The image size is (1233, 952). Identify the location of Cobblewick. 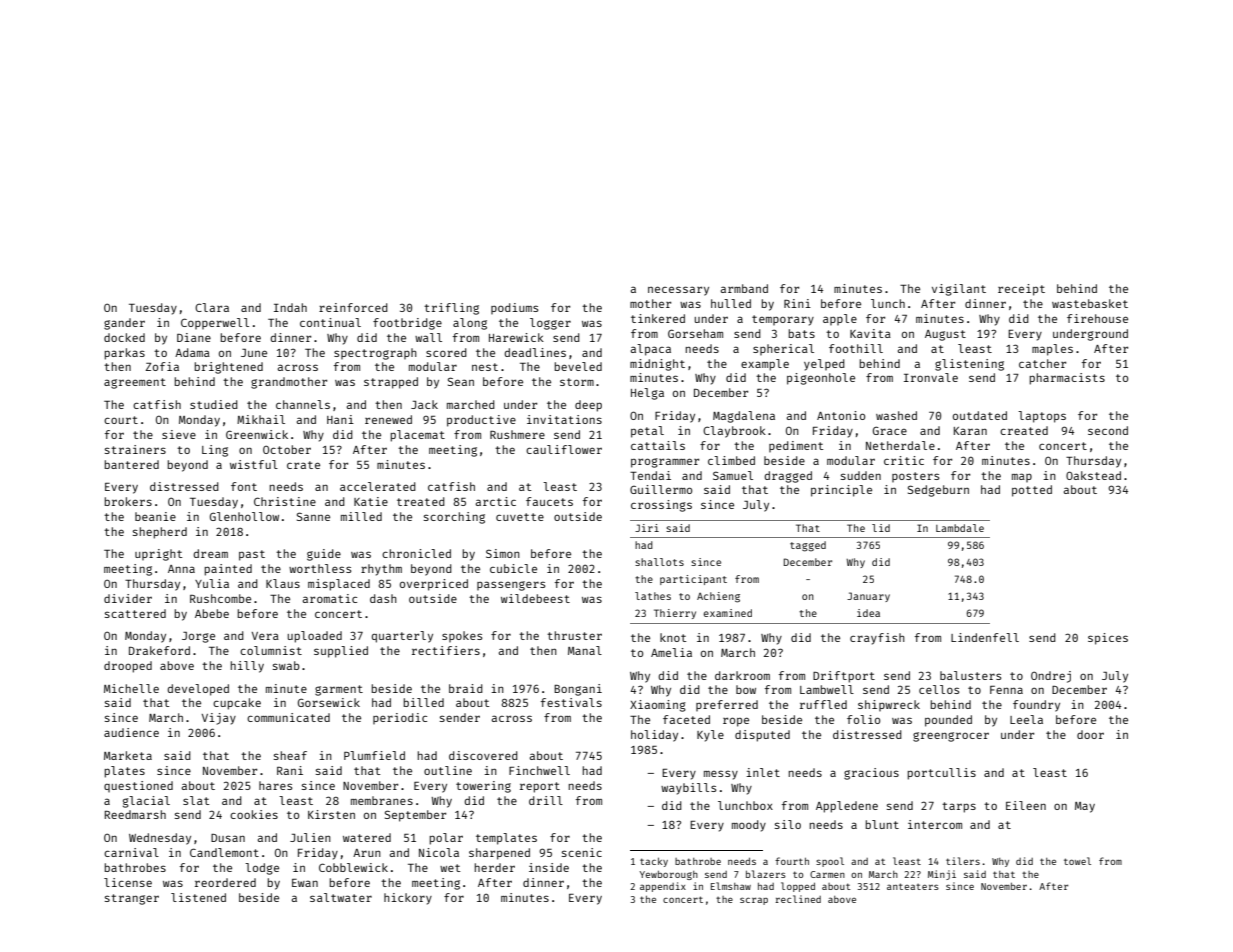
(353, 867).
